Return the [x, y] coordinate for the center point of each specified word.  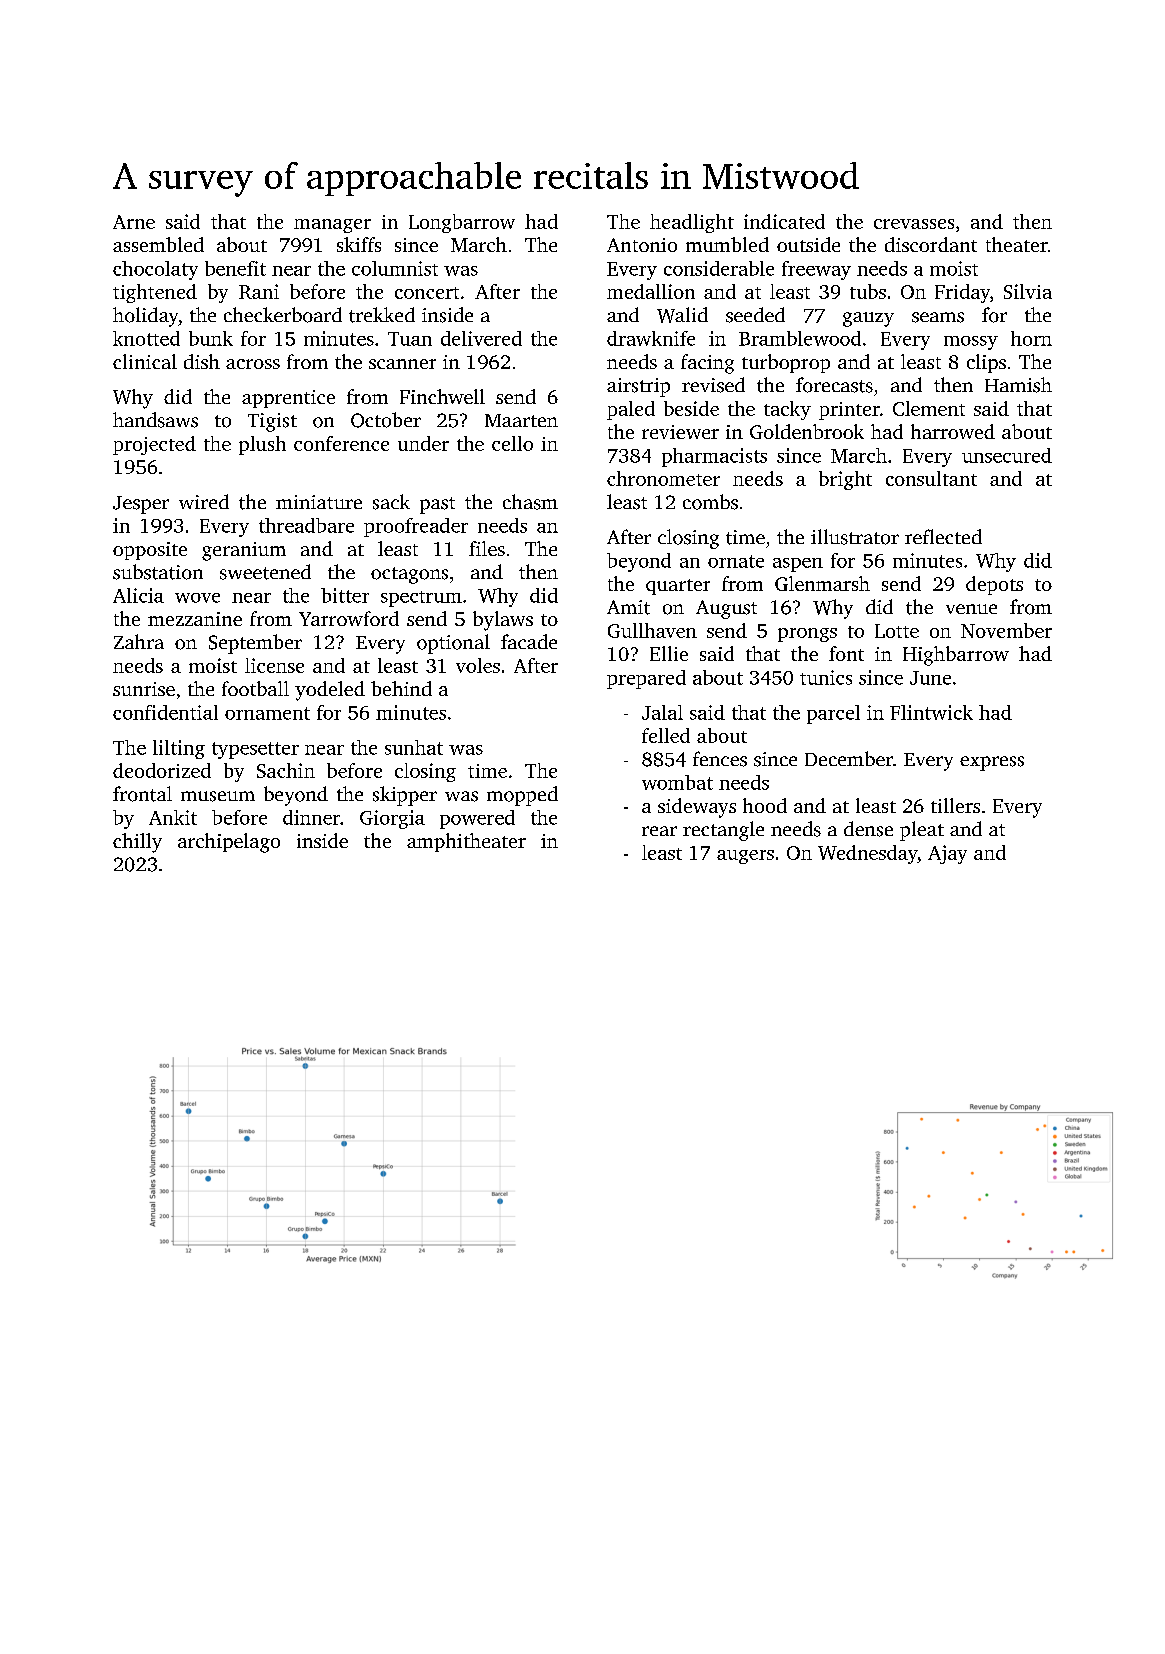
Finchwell [442, 396]
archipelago [229, 843]
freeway [816, 270]
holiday [145, 317]
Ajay [947, 854]
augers [745, 857]
